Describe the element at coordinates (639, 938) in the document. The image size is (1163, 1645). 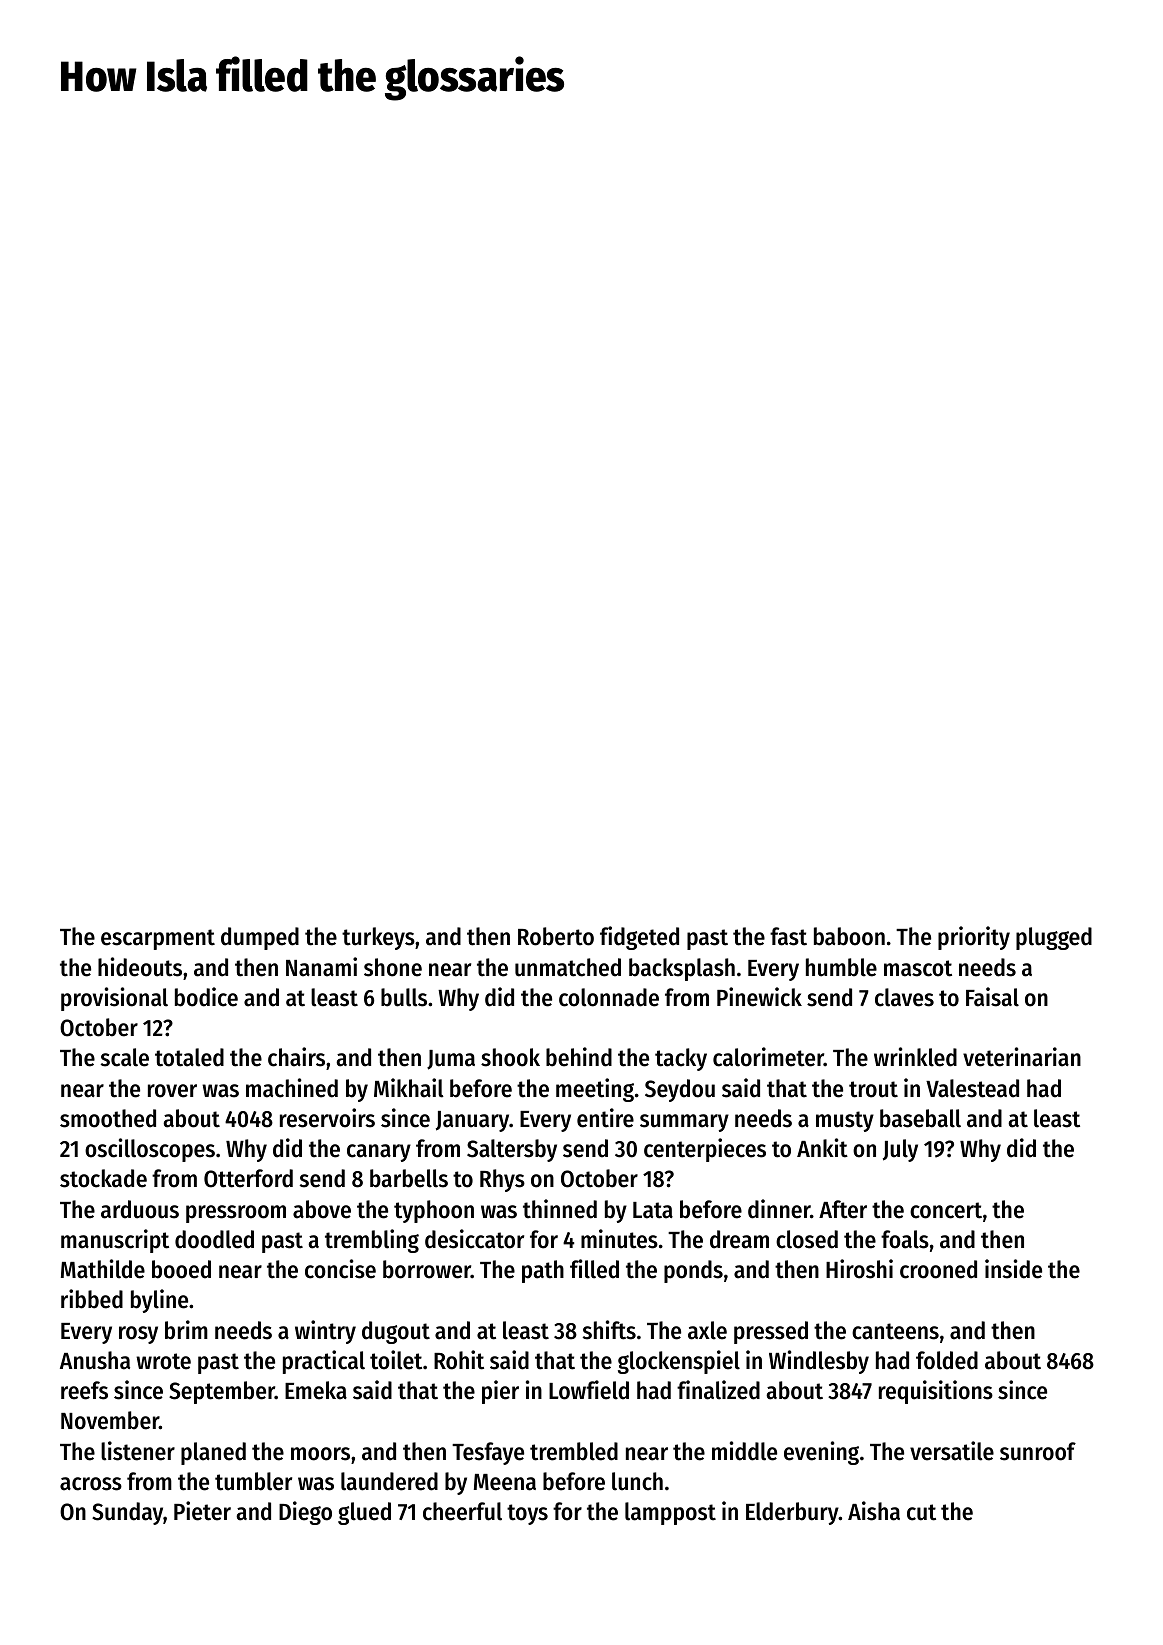
I see `fidgeted` at that location.
